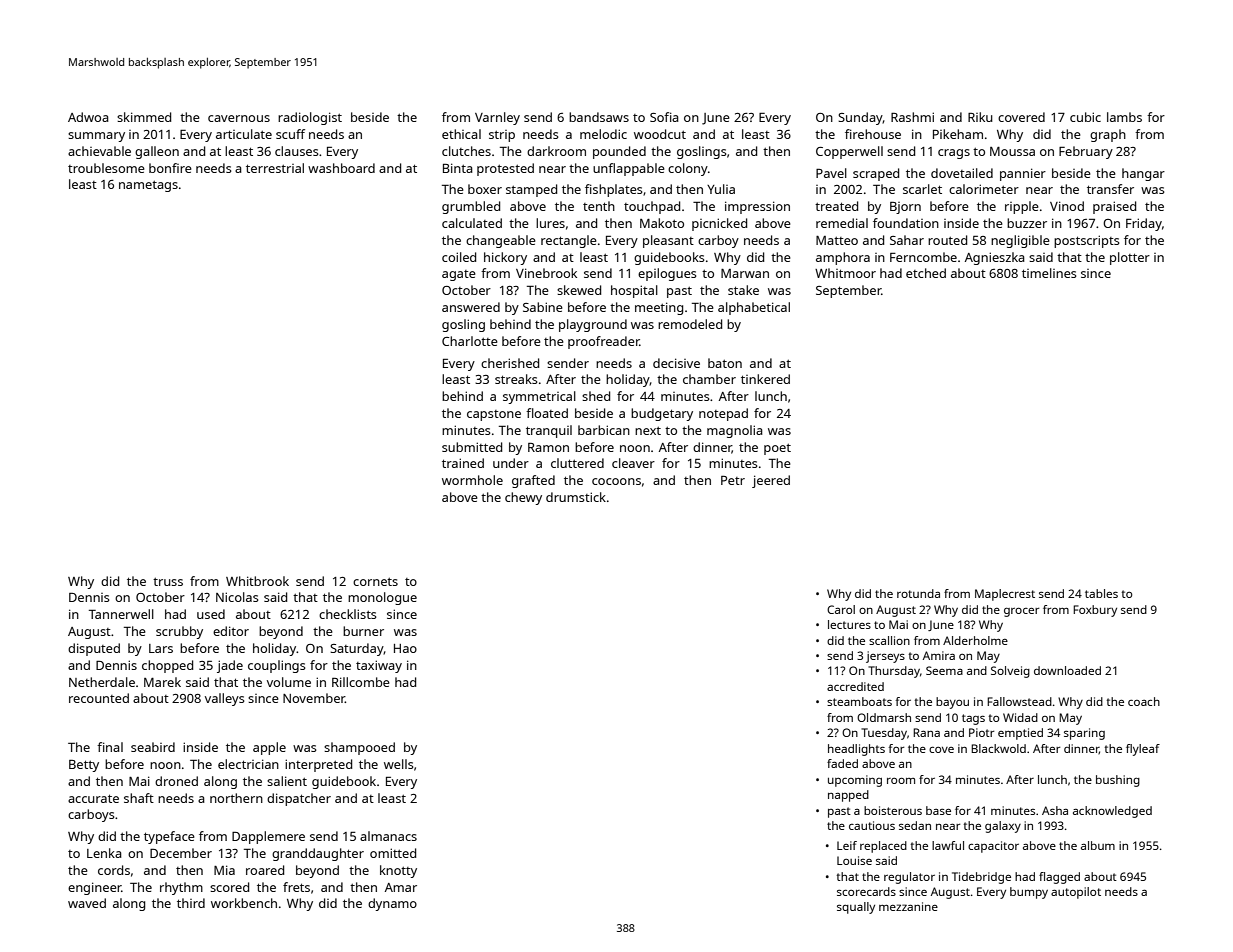 The image size is (1233, 952). I want to click on agate, so click(459, 275).
